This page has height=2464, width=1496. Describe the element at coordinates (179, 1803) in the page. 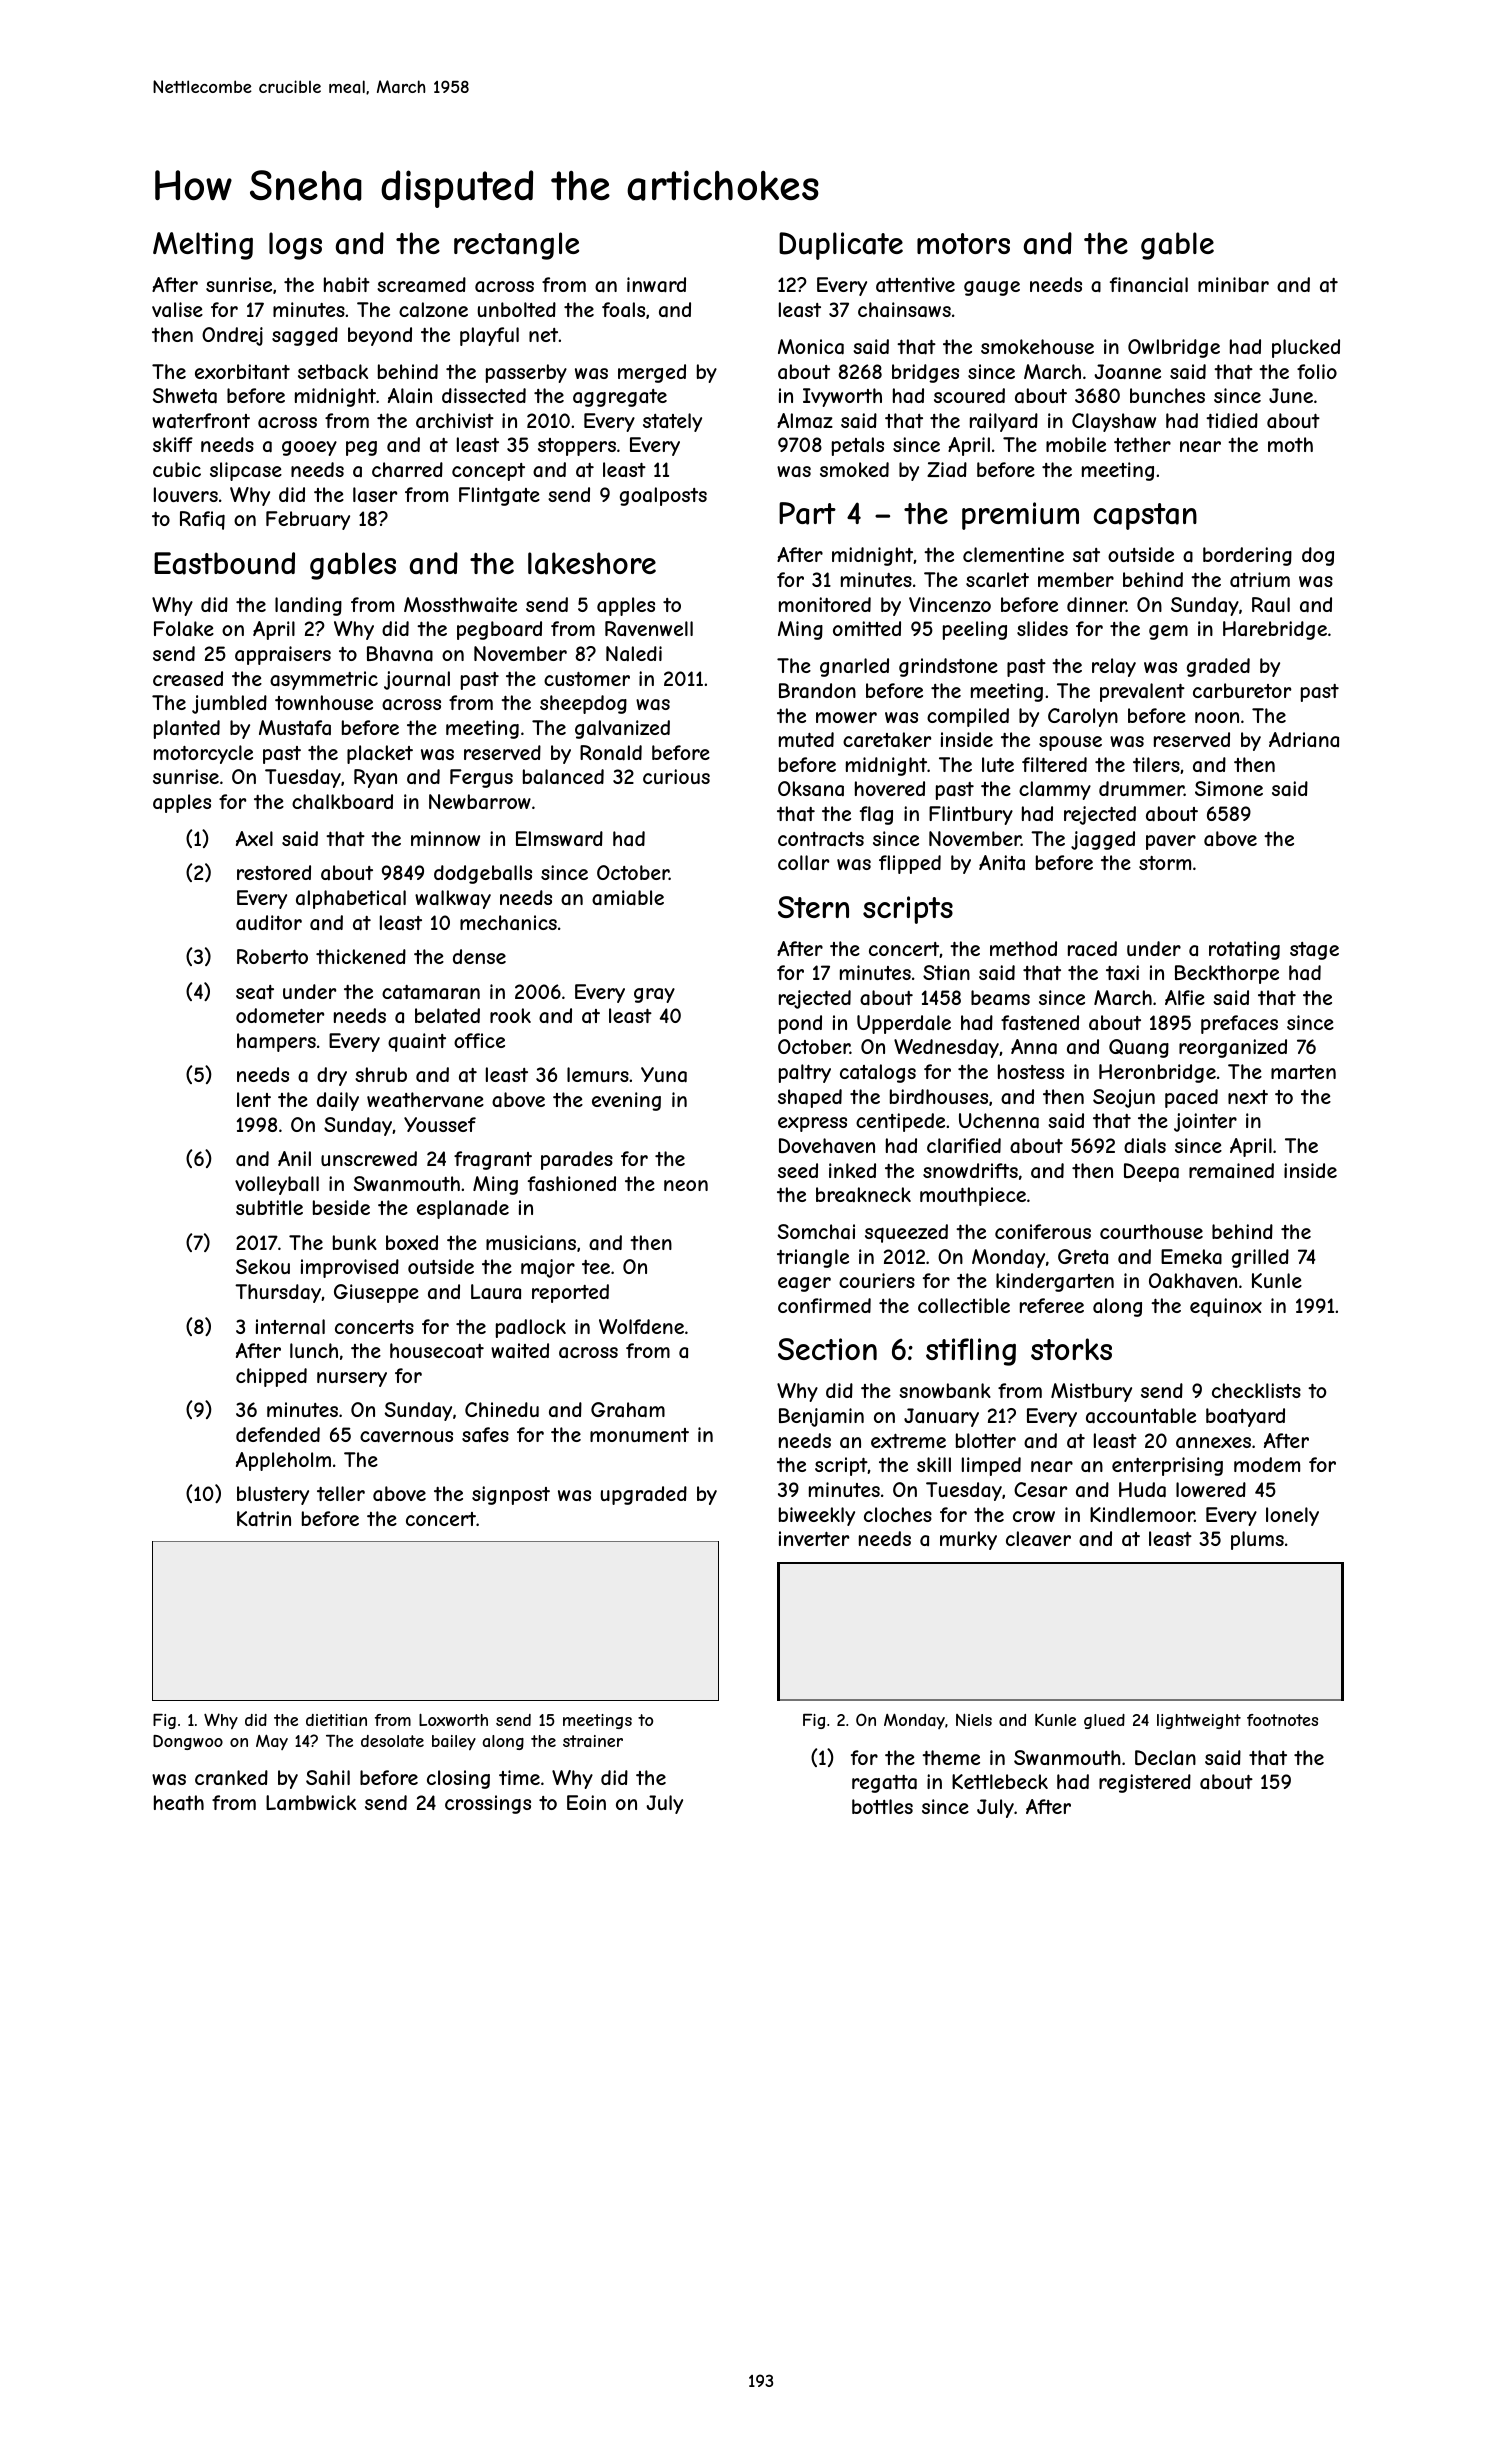

I see `heath` at that location.
